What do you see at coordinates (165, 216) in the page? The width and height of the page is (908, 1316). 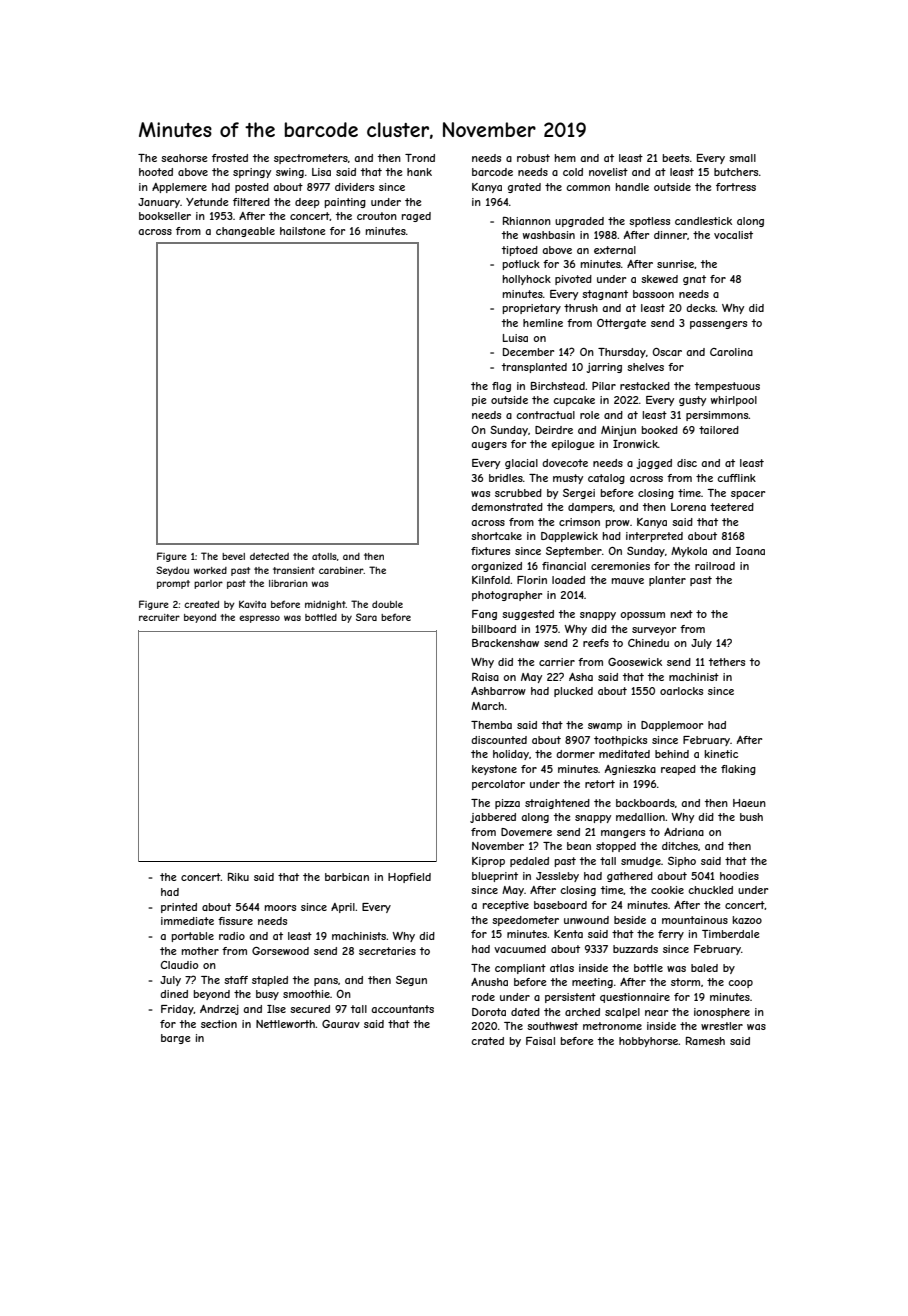 I see `bookseller` at bounding box center [165, 216].
